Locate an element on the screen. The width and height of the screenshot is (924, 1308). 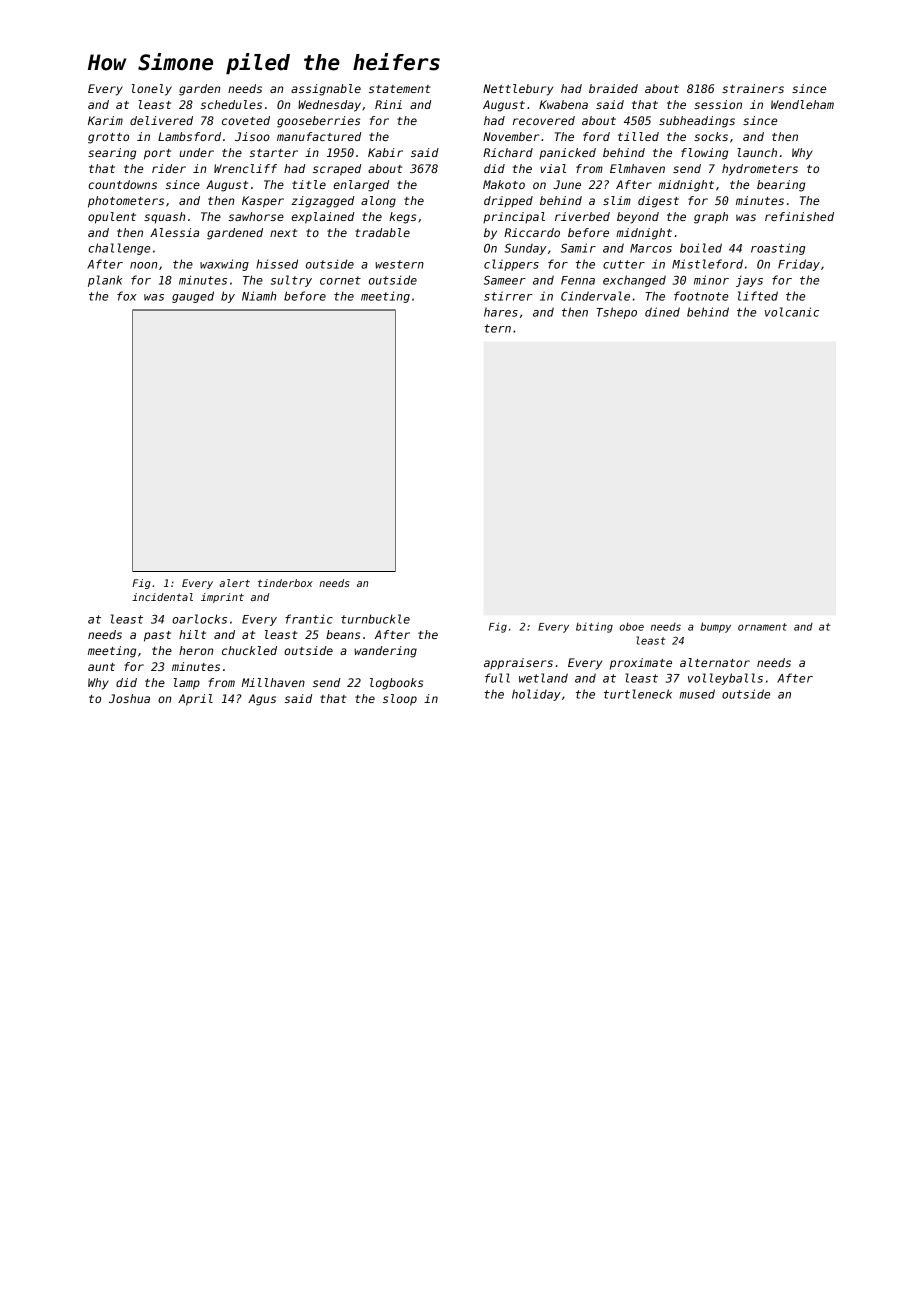
sloop is located at coordinates (400, 700).
